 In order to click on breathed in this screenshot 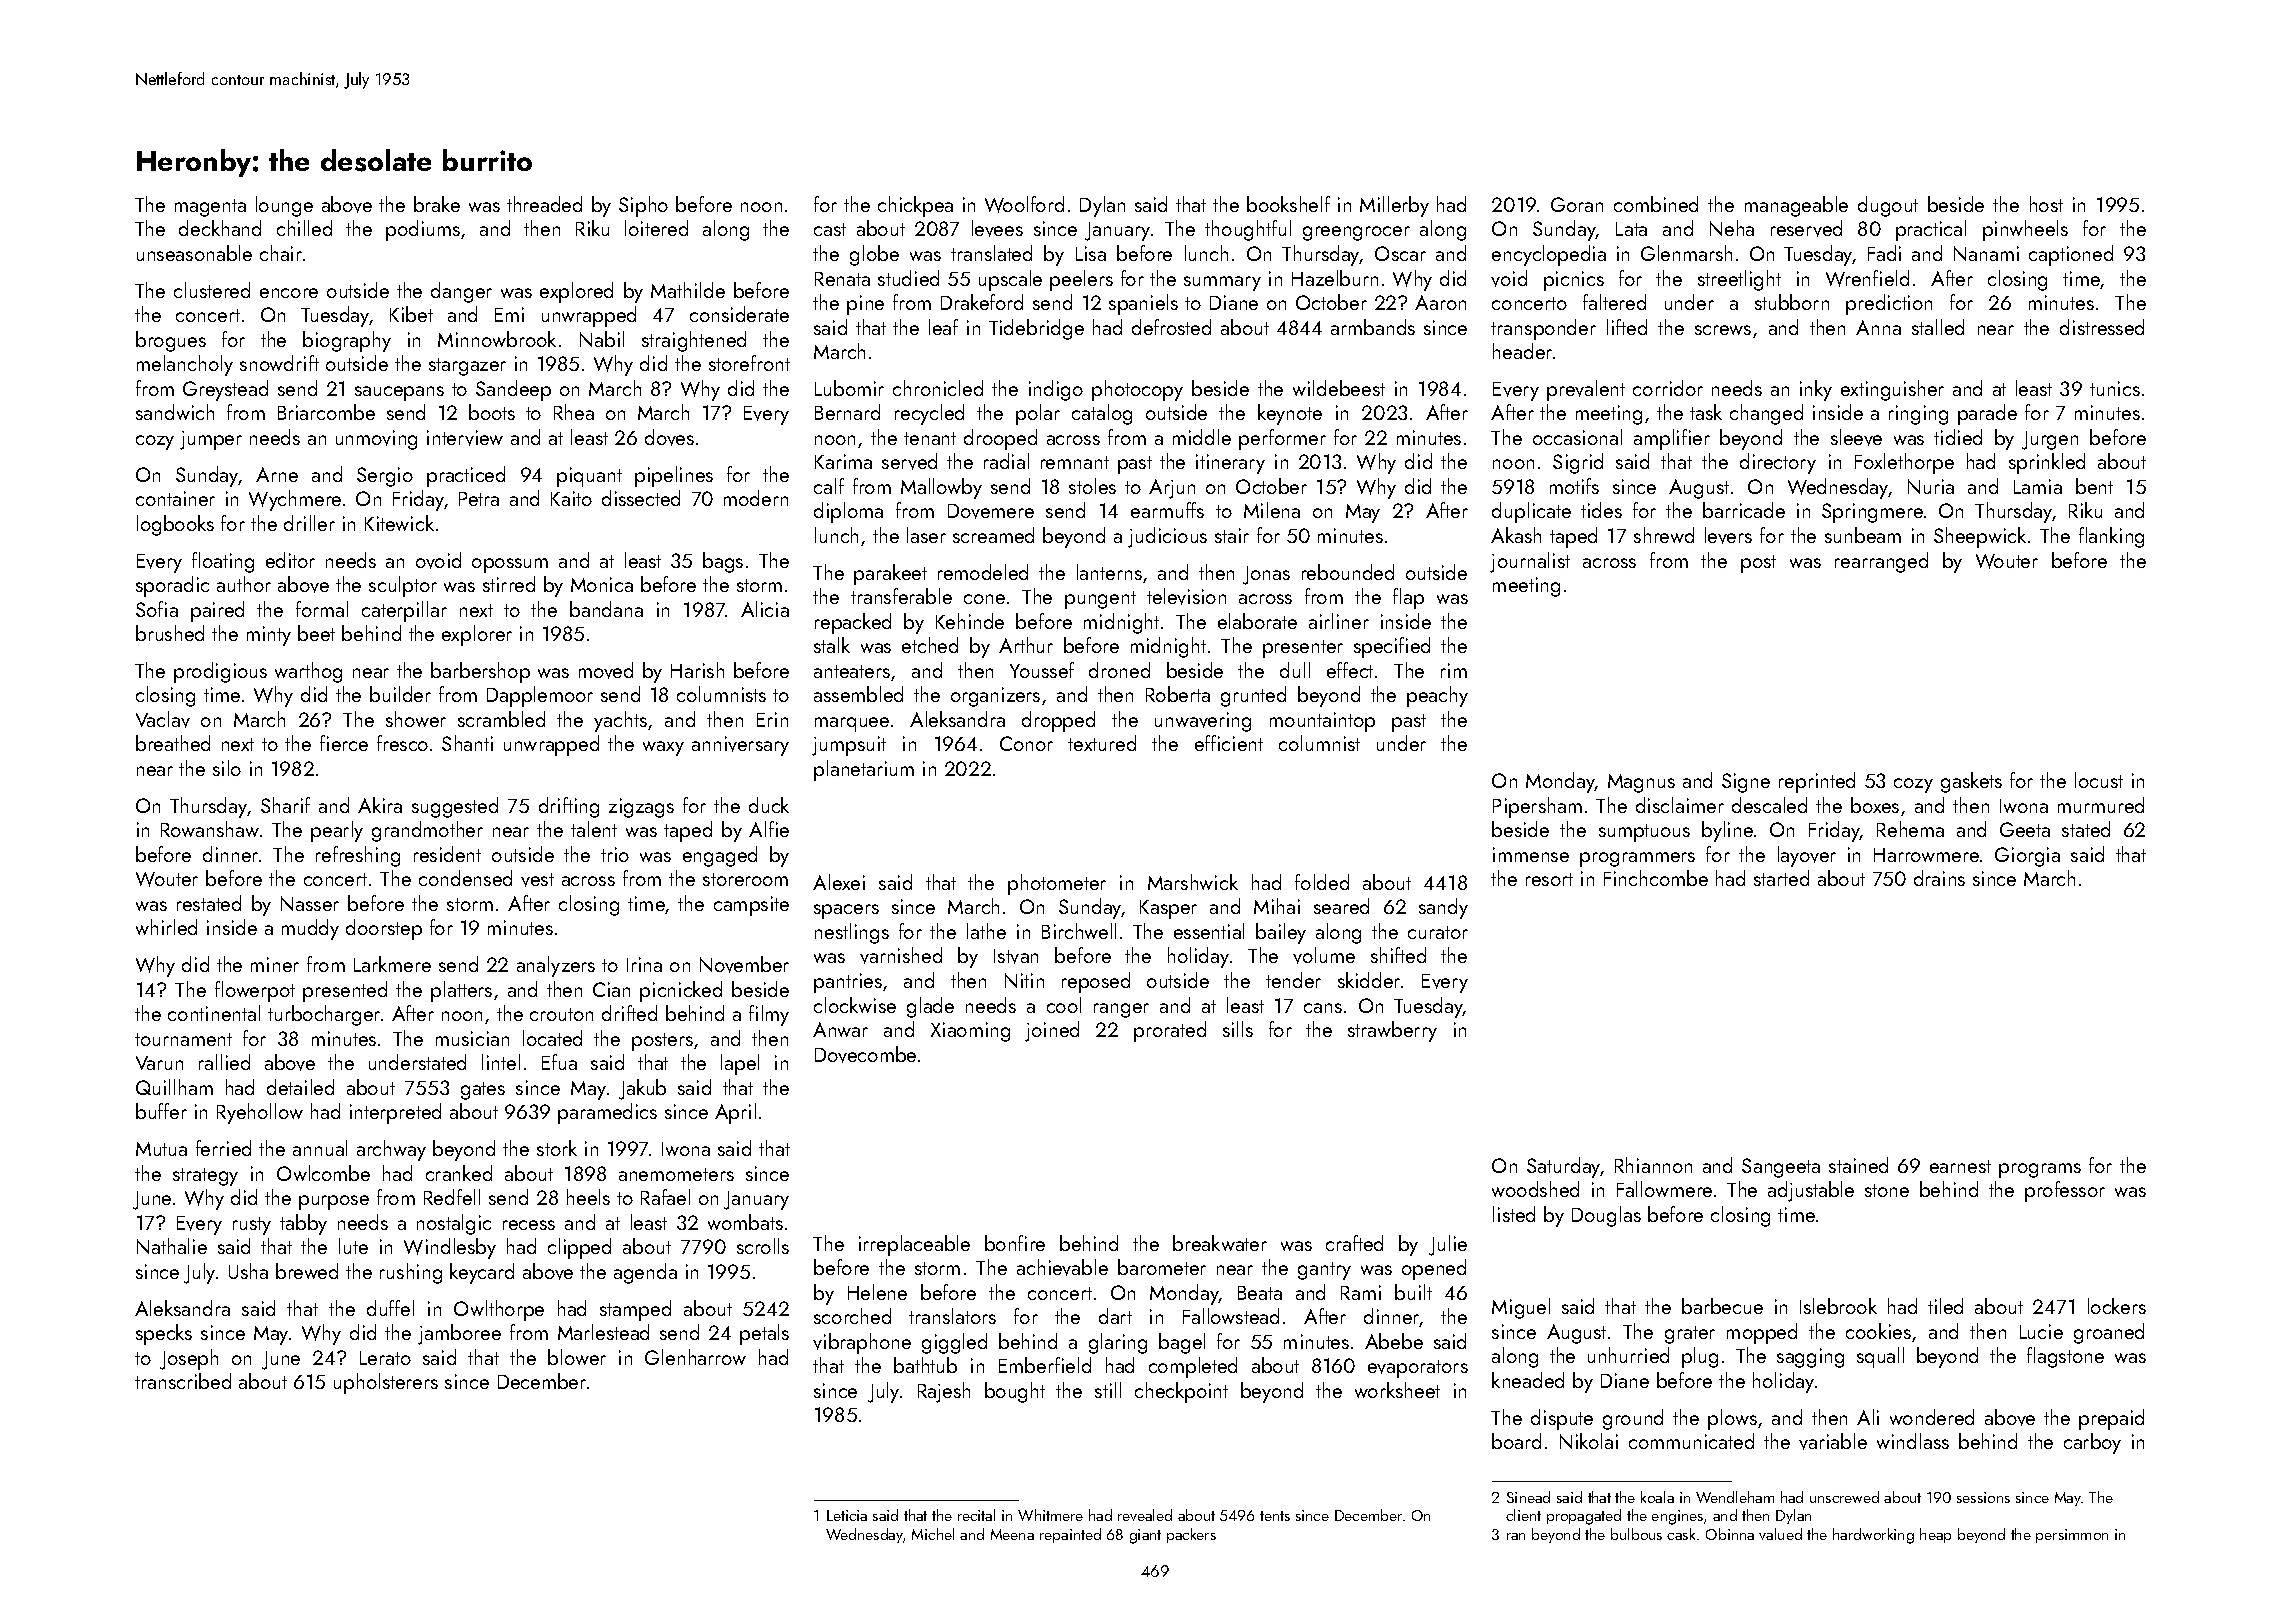, I will do `click(173, 743)`.
